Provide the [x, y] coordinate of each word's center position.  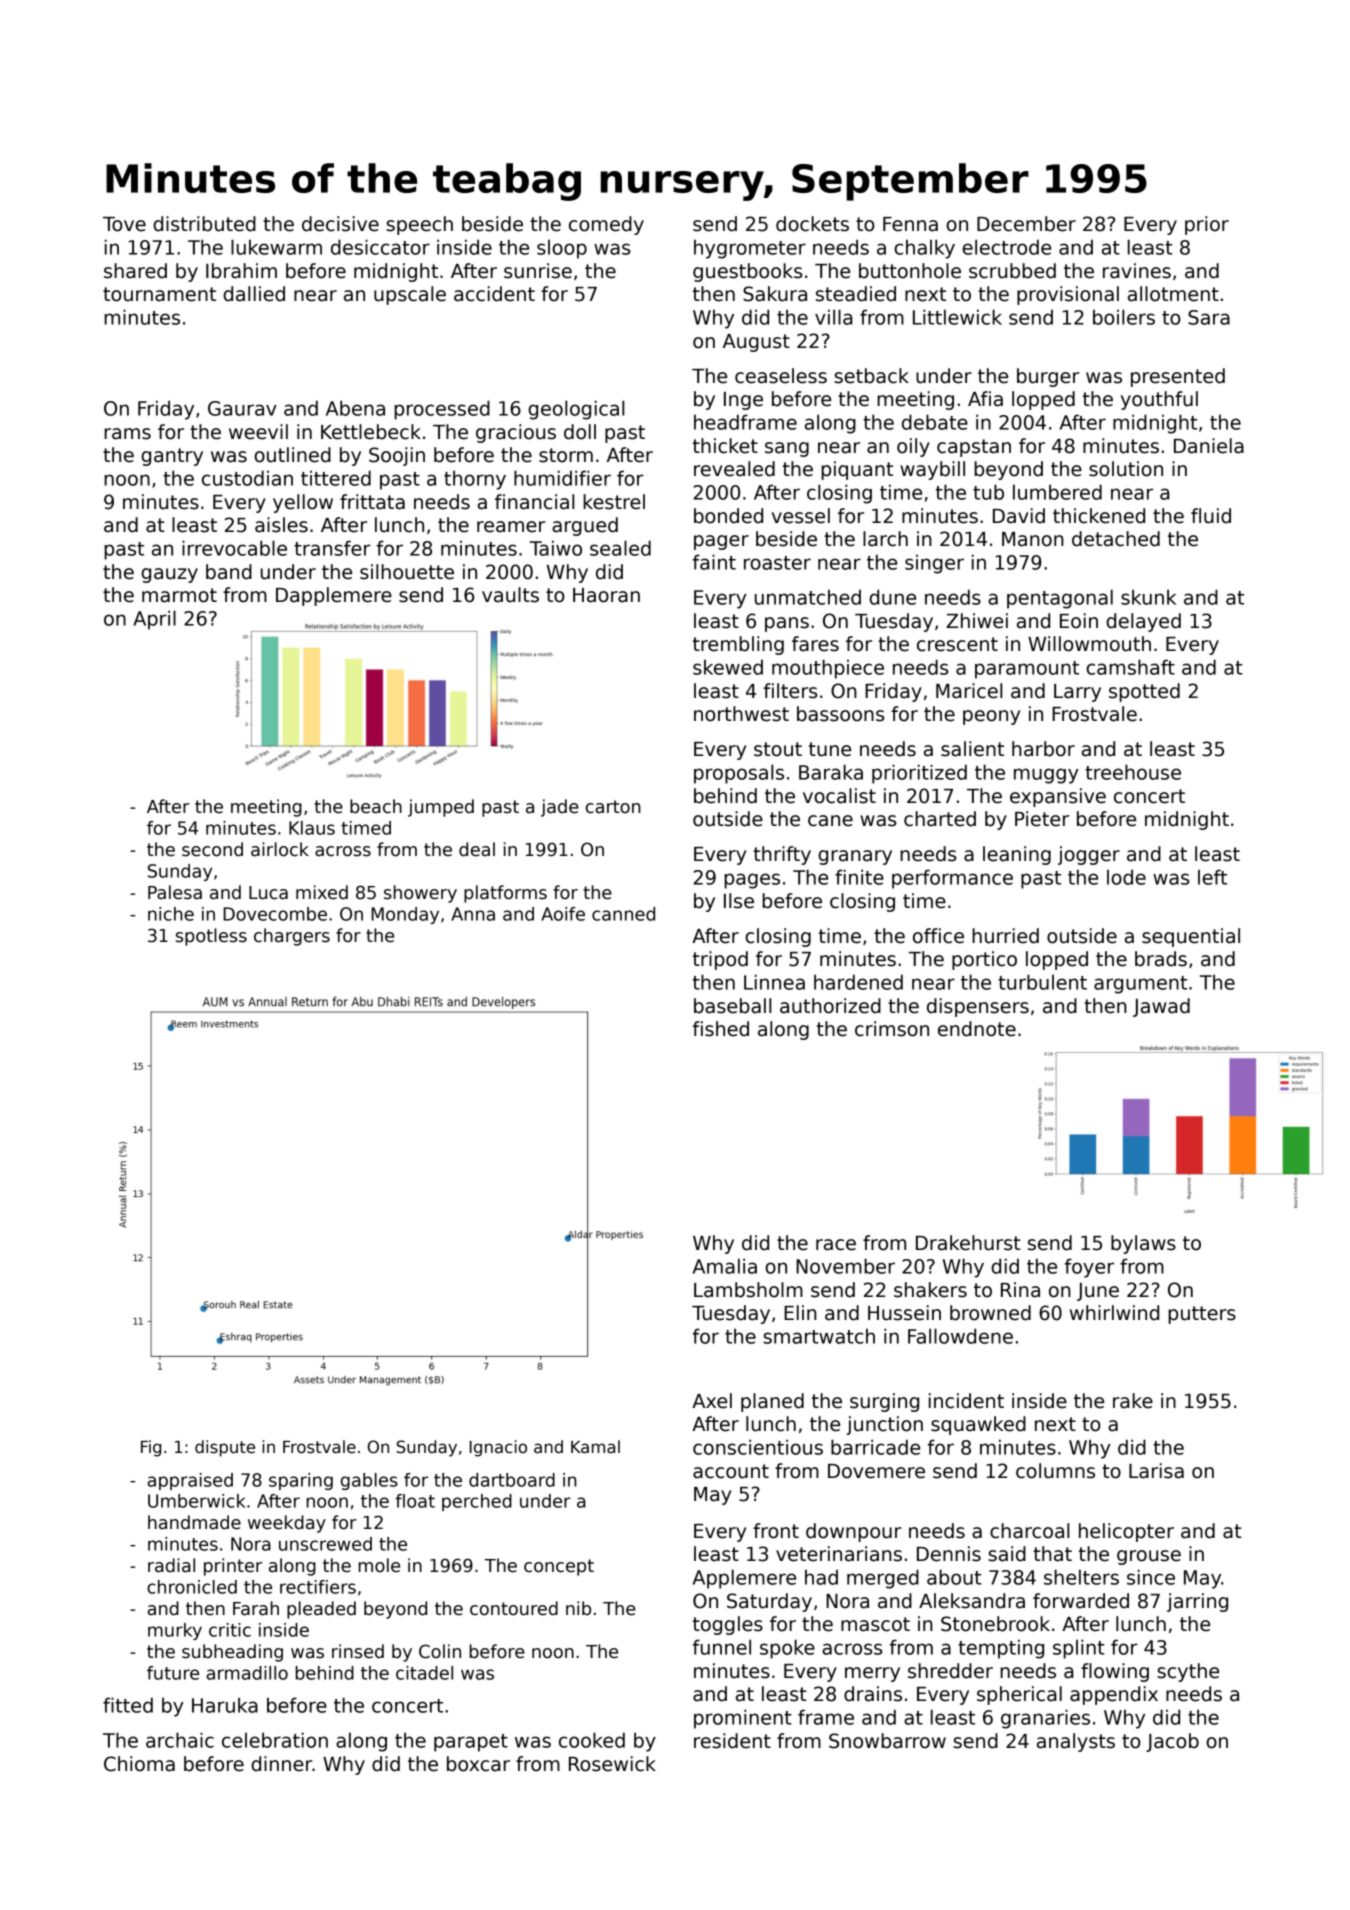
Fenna [910, 224]
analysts [1076, 1742]
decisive [340, 224]
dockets [812, 224]
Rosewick [612, 1764]
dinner [282, 1764]
